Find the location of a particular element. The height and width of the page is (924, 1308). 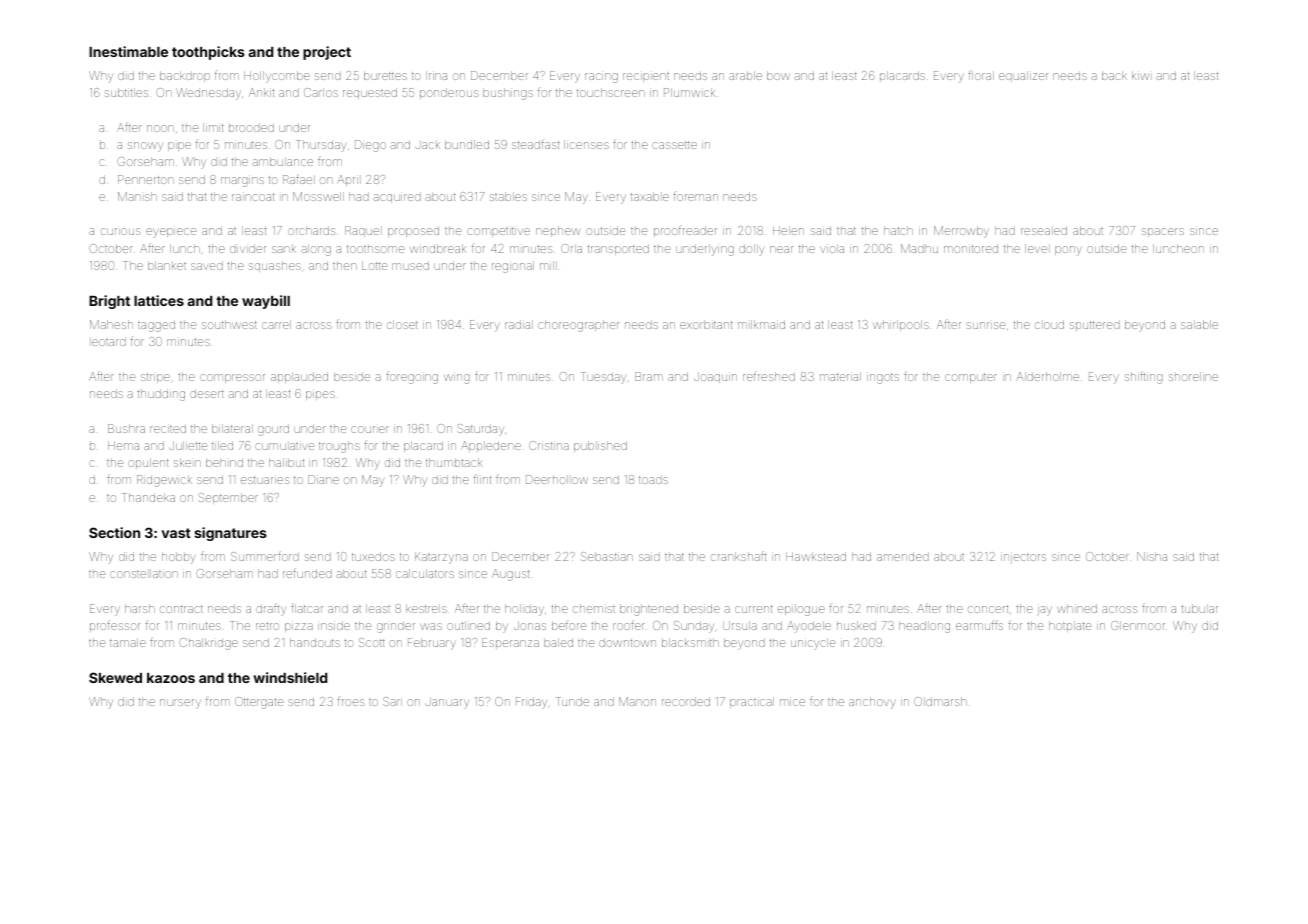

Rafael is located at coordinates (297, 179).
